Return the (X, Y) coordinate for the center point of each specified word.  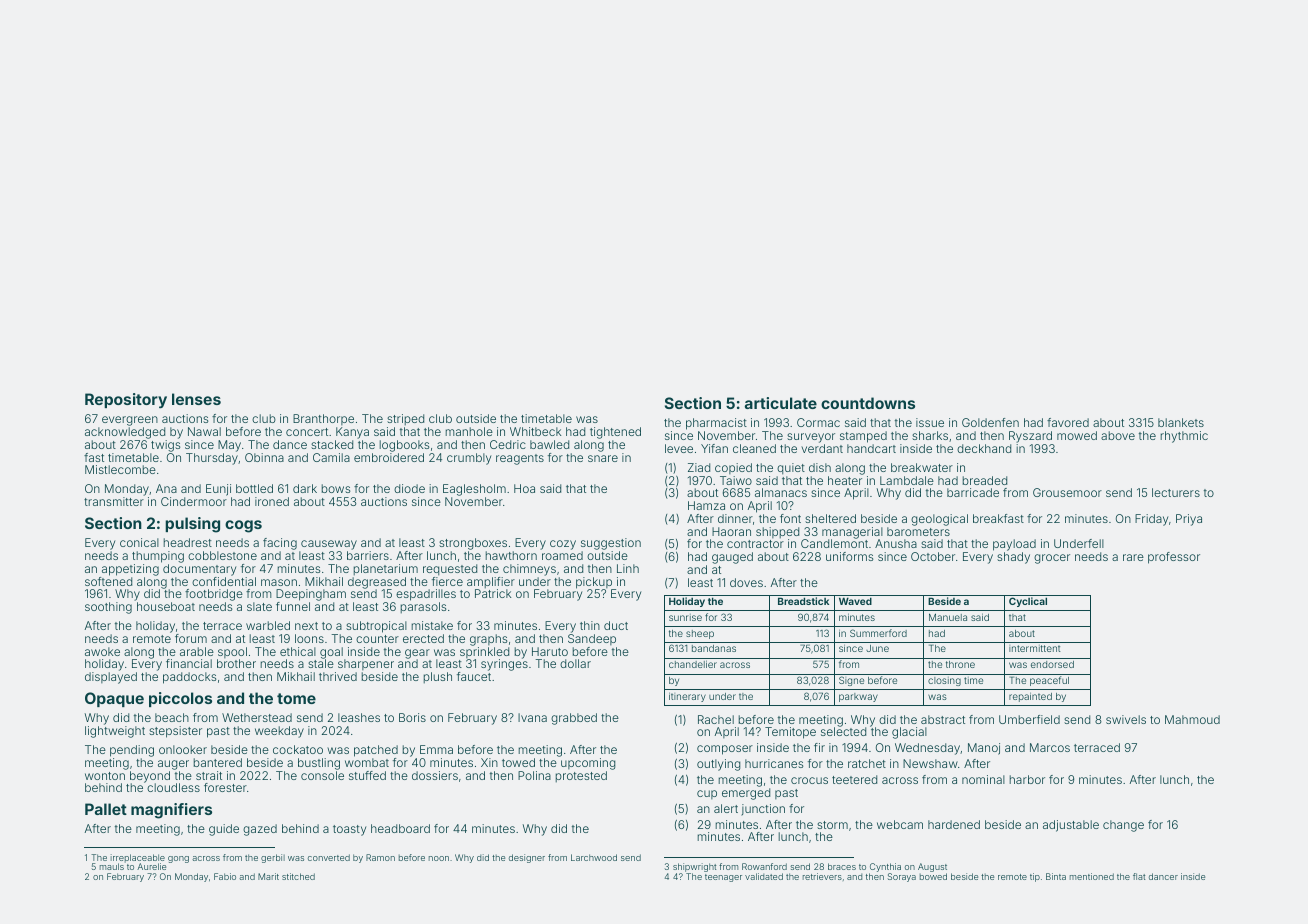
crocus (809, 780)
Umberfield (1029, 719)
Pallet (106, 809)
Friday (1151, 520)
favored (1068, 422)
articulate (781, 403)
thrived (338, 676)
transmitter (114, 501)
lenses (196, 399)
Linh (628, 568)
